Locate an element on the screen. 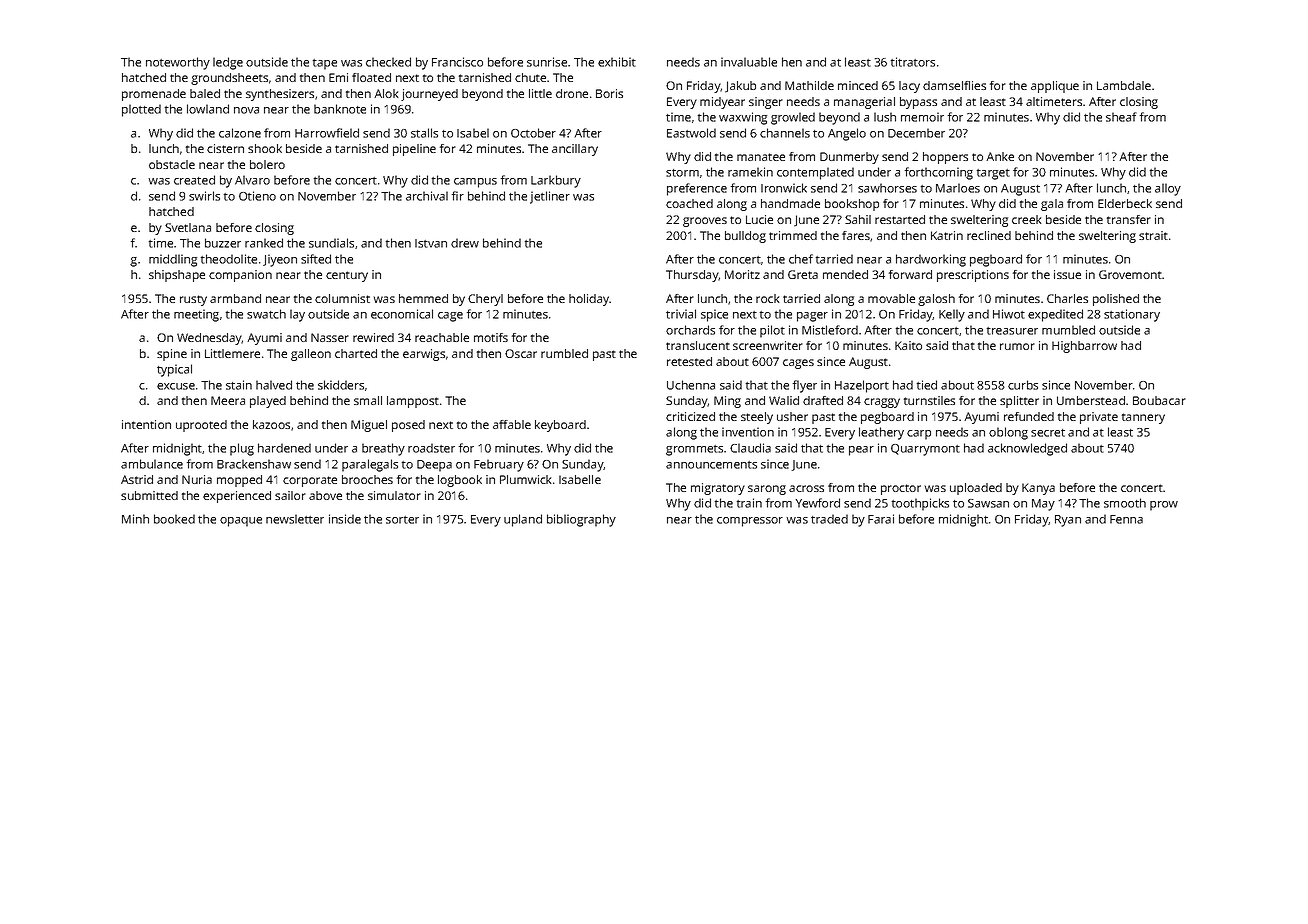  prow is located at coordinates (1164, 506).
